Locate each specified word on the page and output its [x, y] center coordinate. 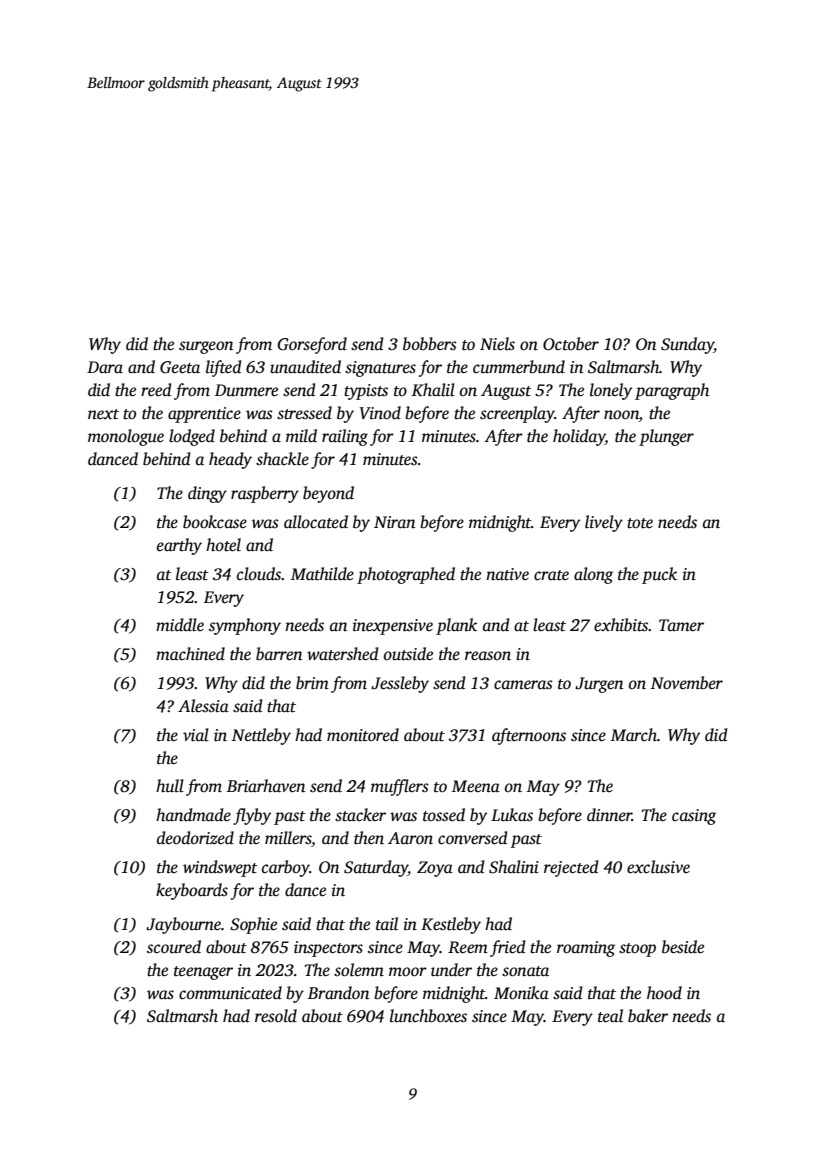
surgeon [206, 347]
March [634, 734]
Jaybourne [183, 925]
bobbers [430, 344]
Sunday [687, 345]
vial [196, 734]
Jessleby [400, 684]
